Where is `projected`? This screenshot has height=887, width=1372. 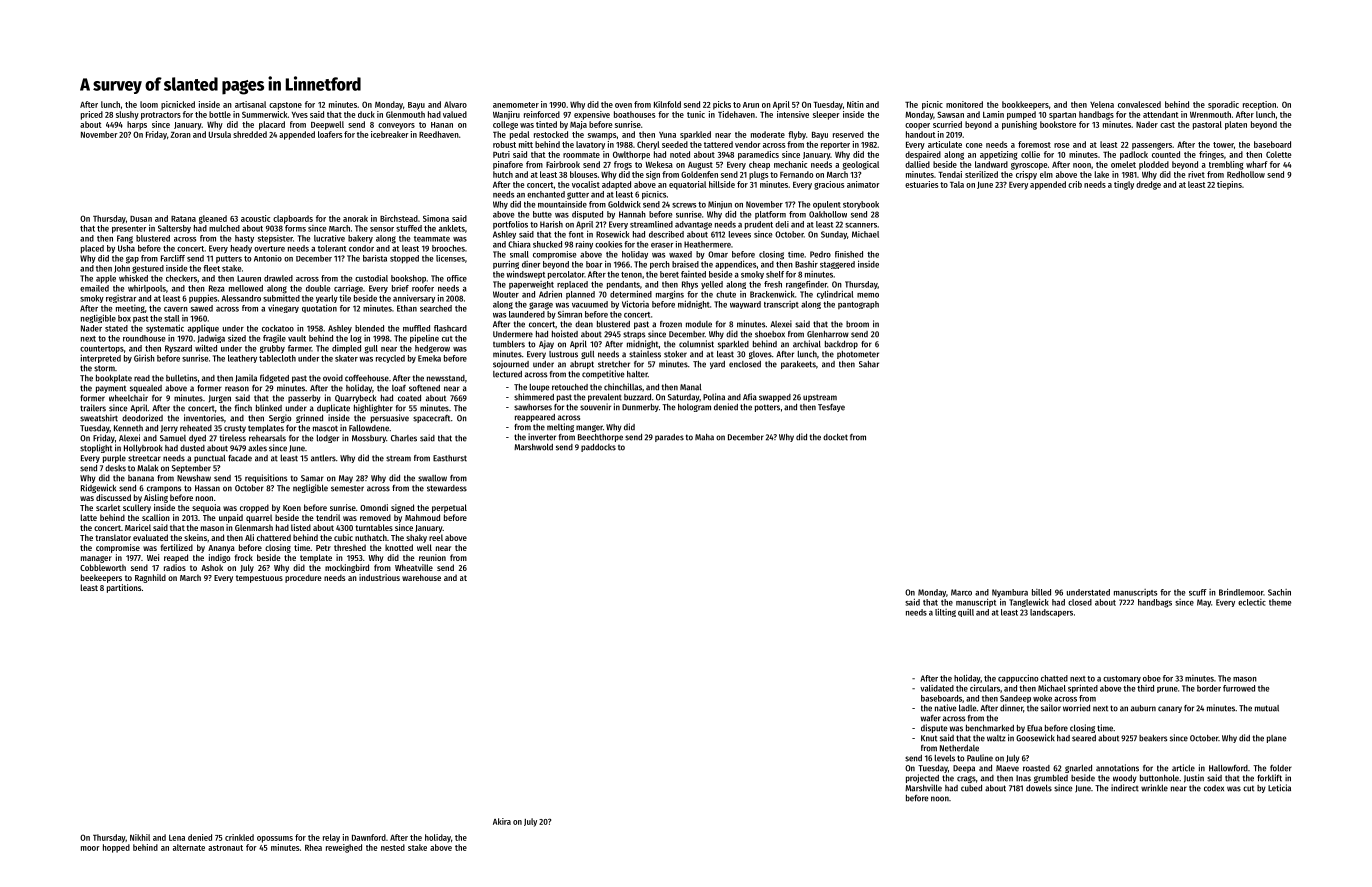 projected is located at coordinates (922, 778).
